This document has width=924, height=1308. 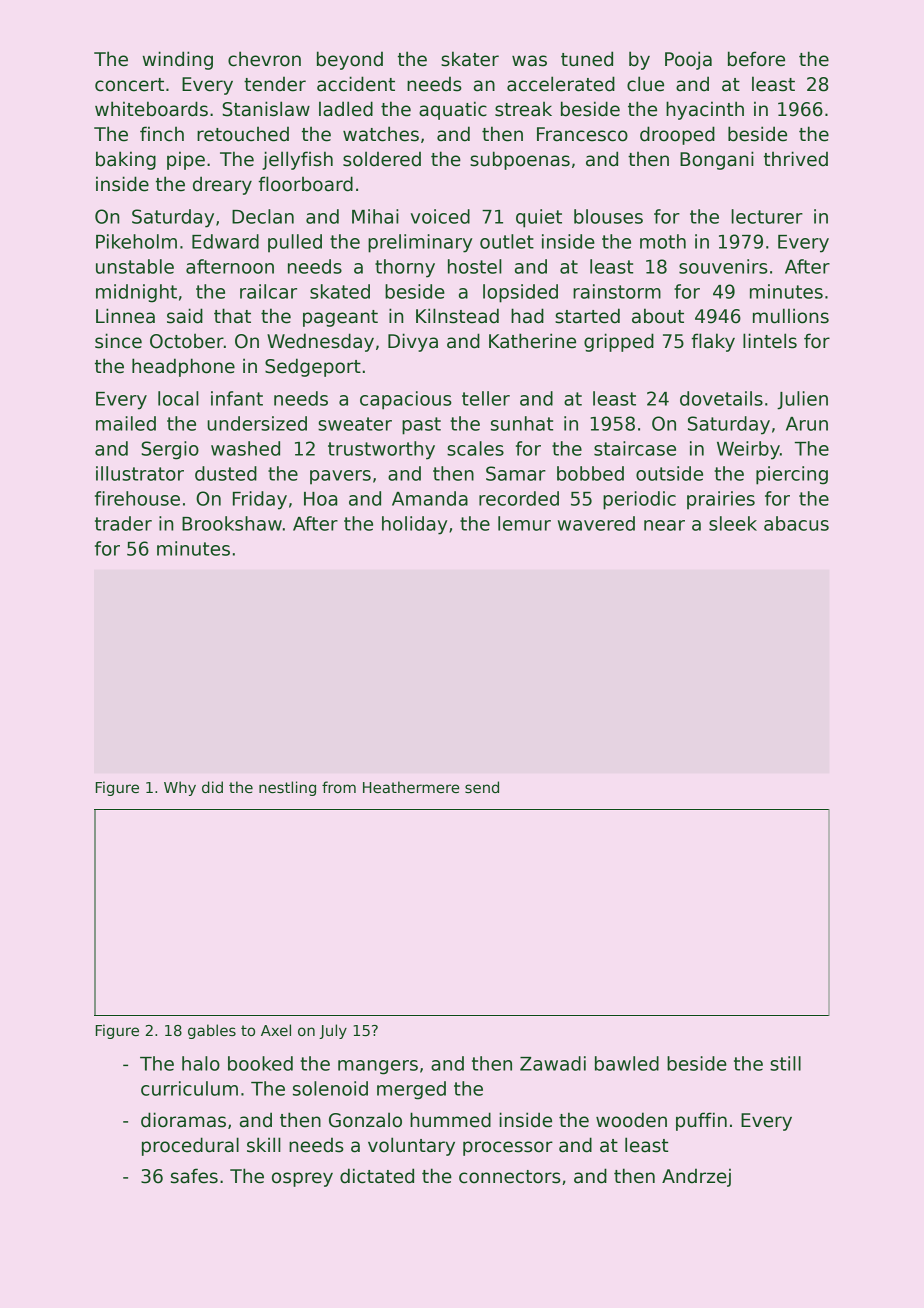 I want to click on before, so click(x=756, y=59).
